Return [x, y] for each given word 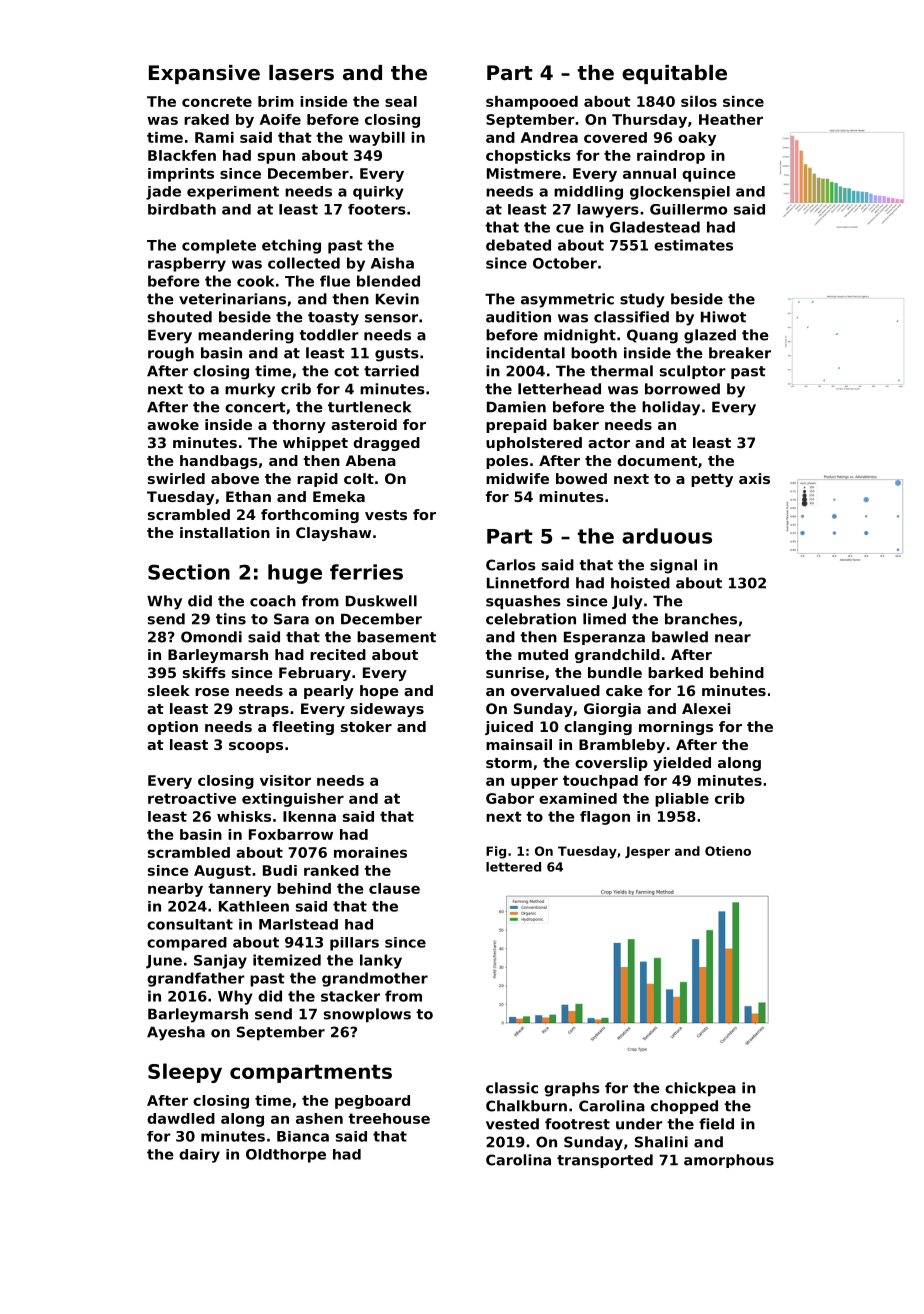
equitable [674, 74]
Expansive [204, 74]
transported [605, 1161]
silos [699, 101]
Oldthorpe [286, 1156]
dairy [199, 1156]
